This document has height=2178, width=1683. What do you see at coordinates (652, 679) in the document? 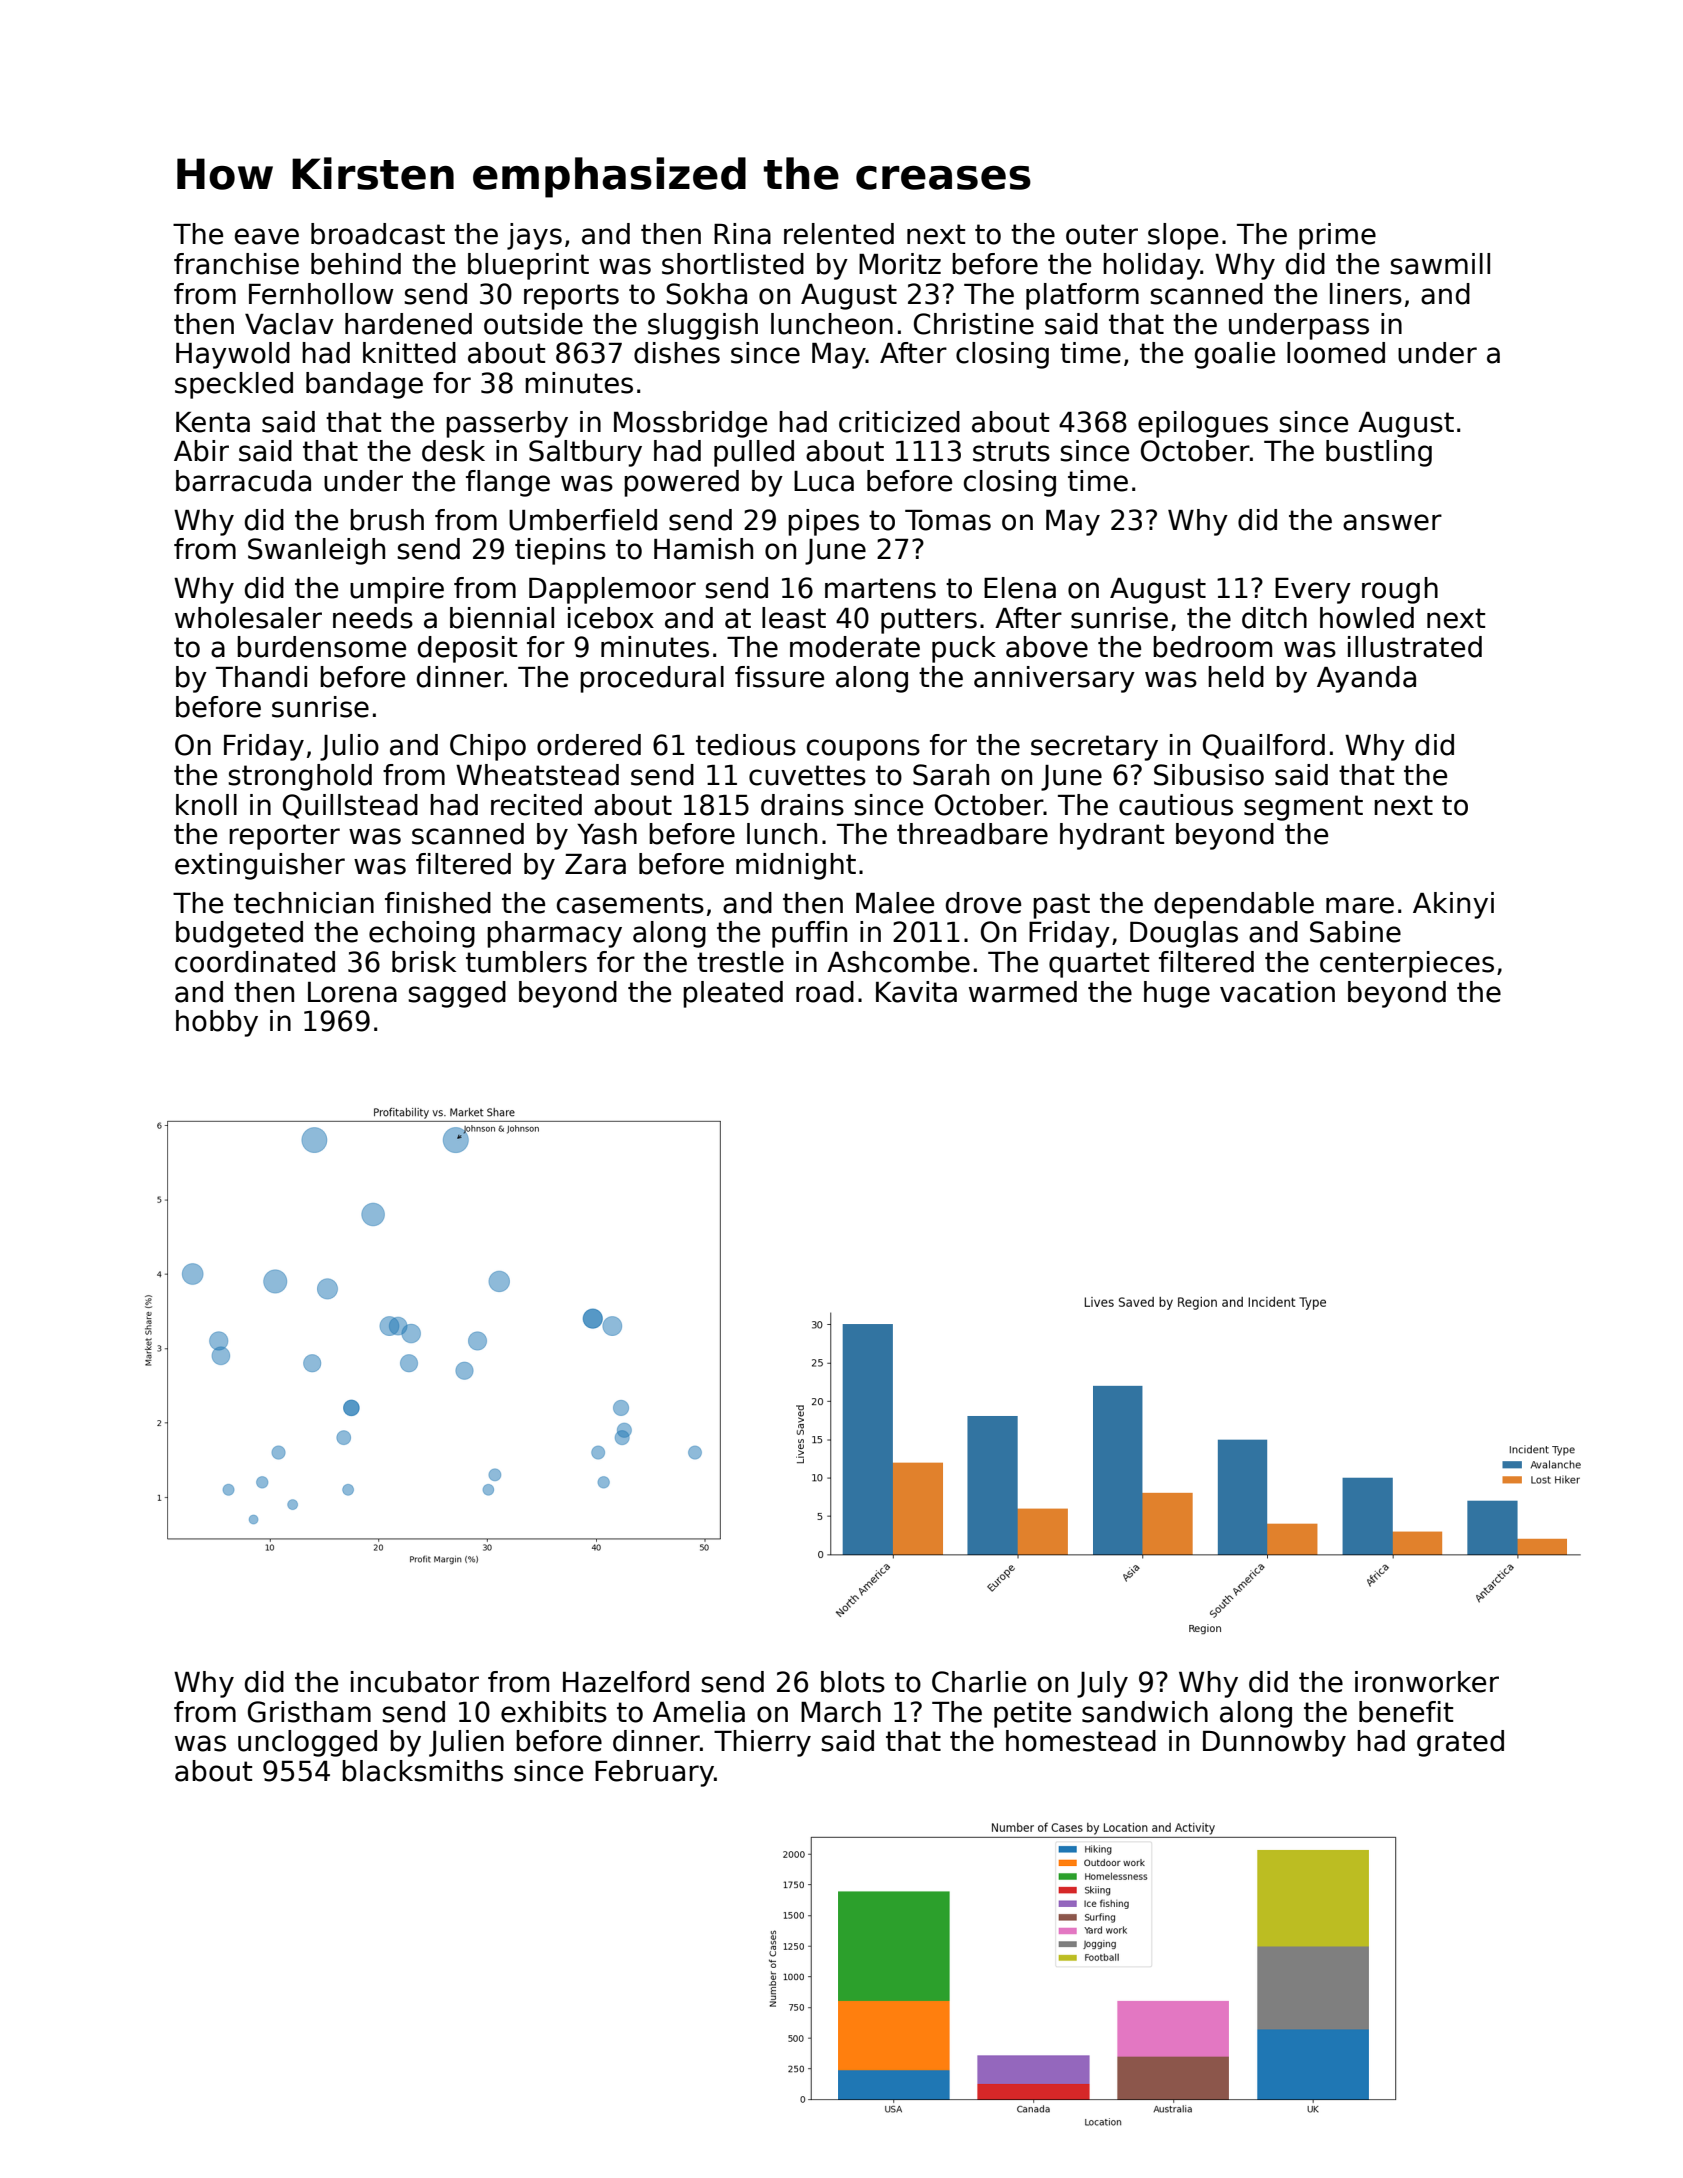
I see `procedural` at bounding box center [652, 679].
